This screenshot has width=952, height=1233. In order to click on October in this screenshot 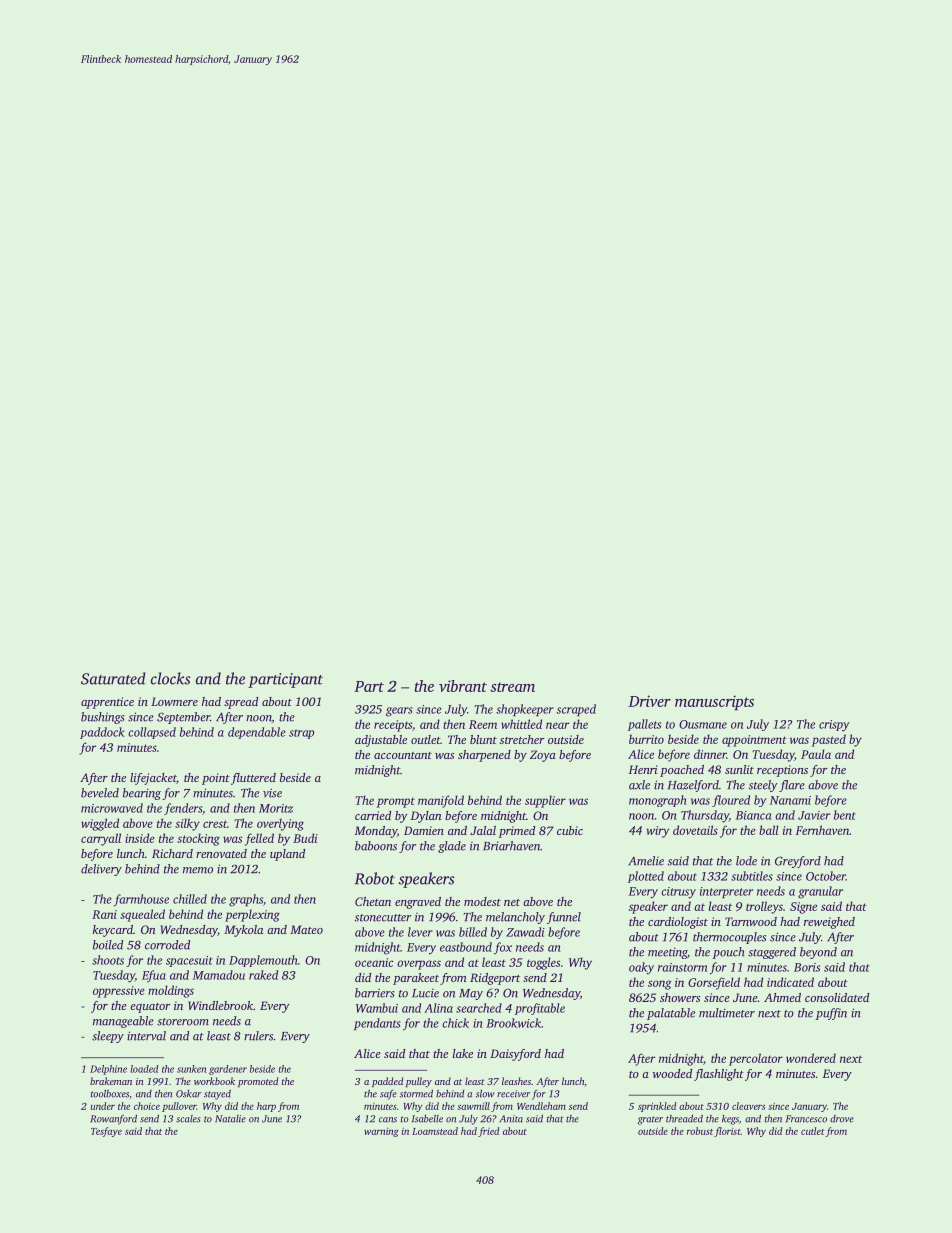, I will do `click(826, 876)`.
